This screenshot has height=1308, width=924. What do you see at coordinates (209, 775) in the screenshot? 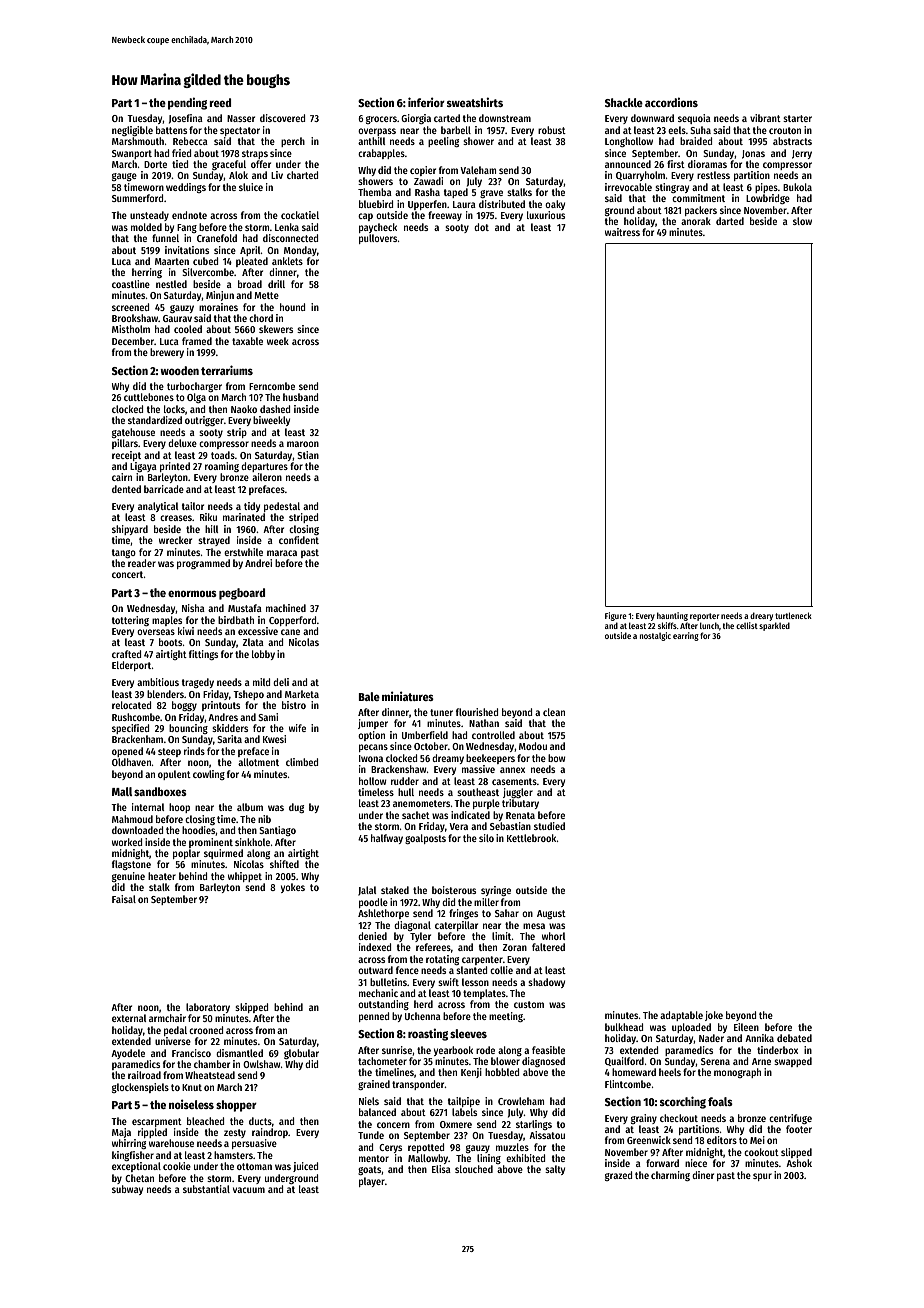
I see `cowling` at bounding box center [209, 775].
